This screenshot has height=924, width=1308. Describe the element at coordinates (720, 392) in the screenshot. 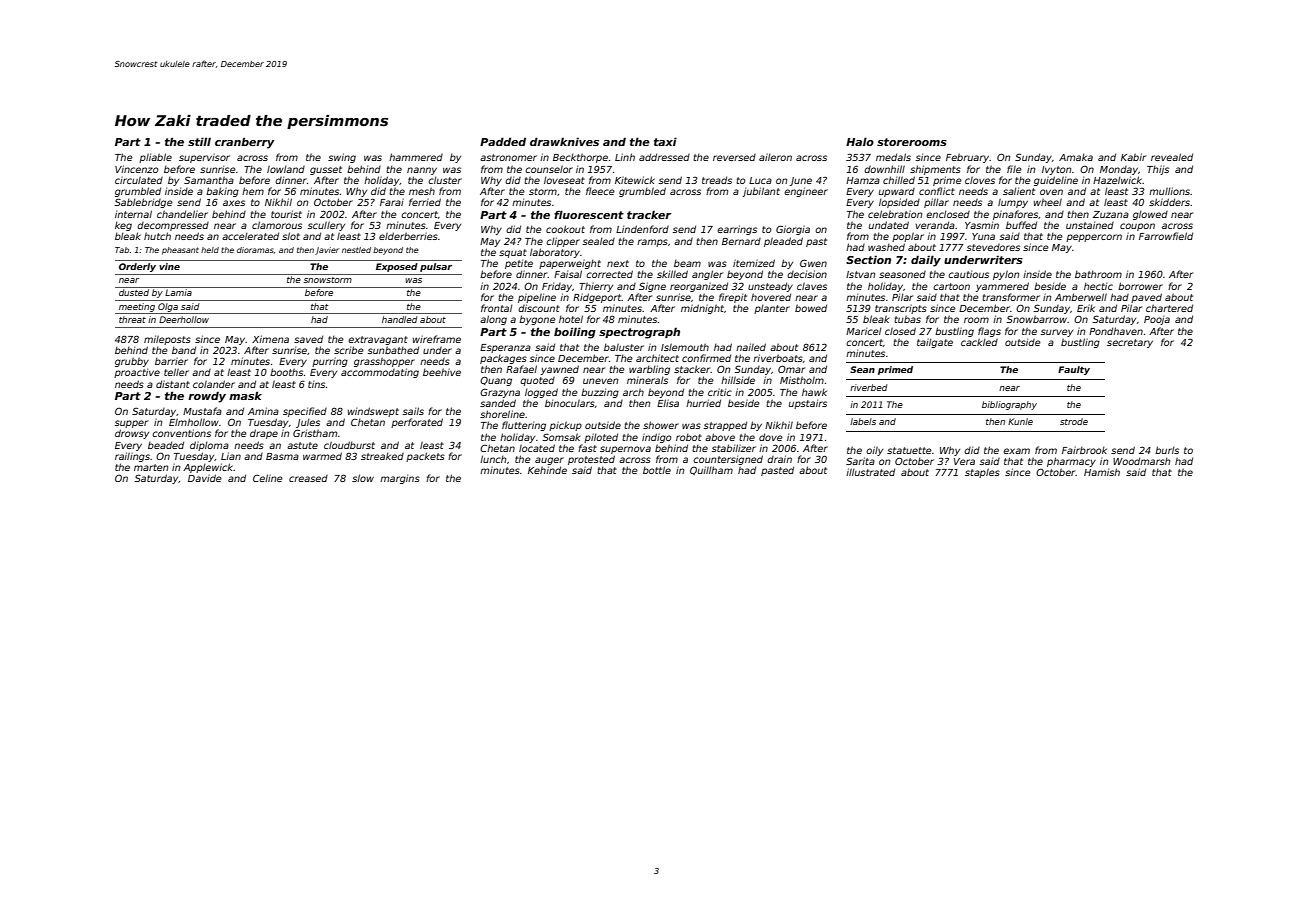

I see `critic` at that location.
